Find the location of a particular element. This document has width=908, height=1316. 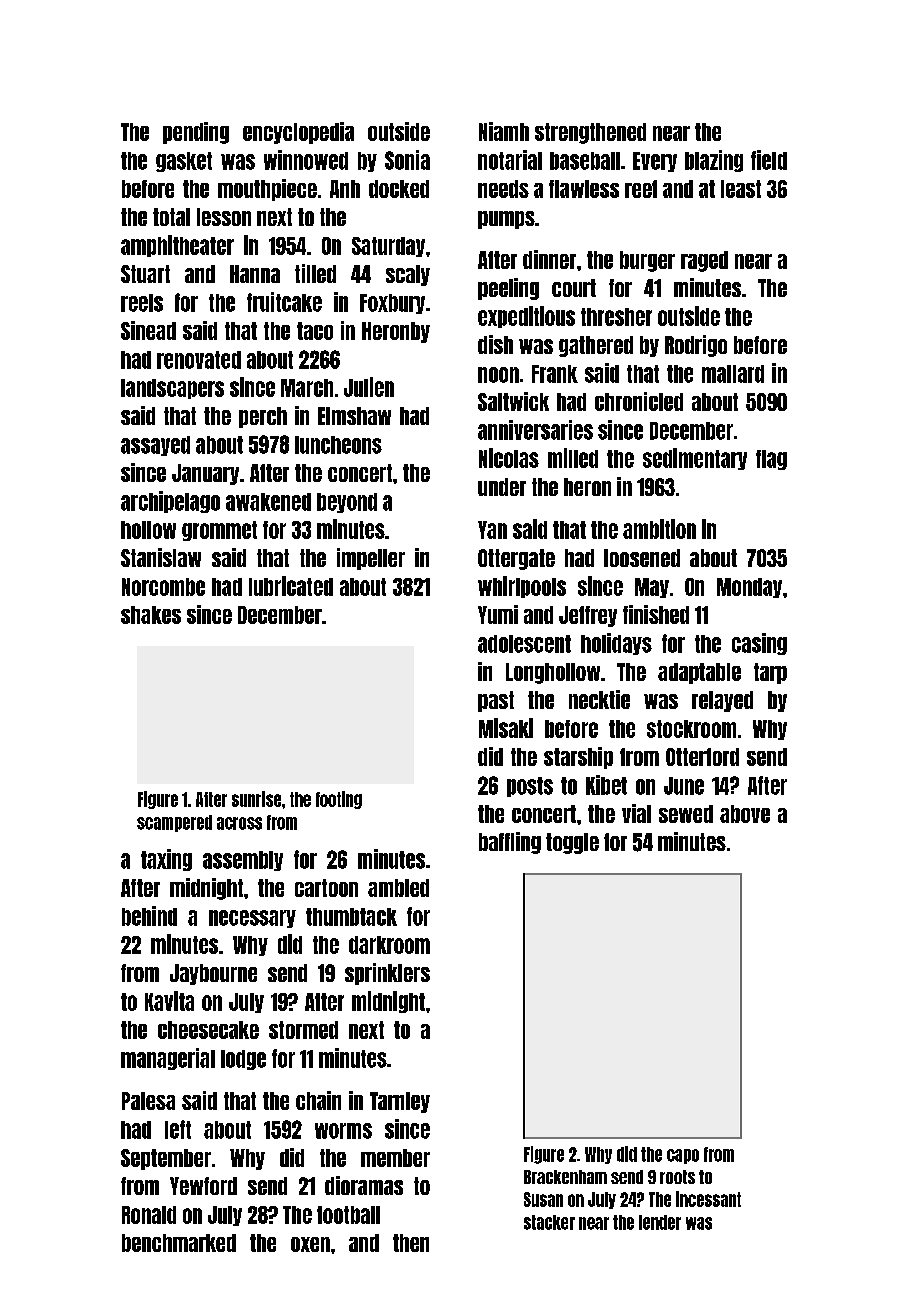

capo is located at coordinates (683, 1156).
